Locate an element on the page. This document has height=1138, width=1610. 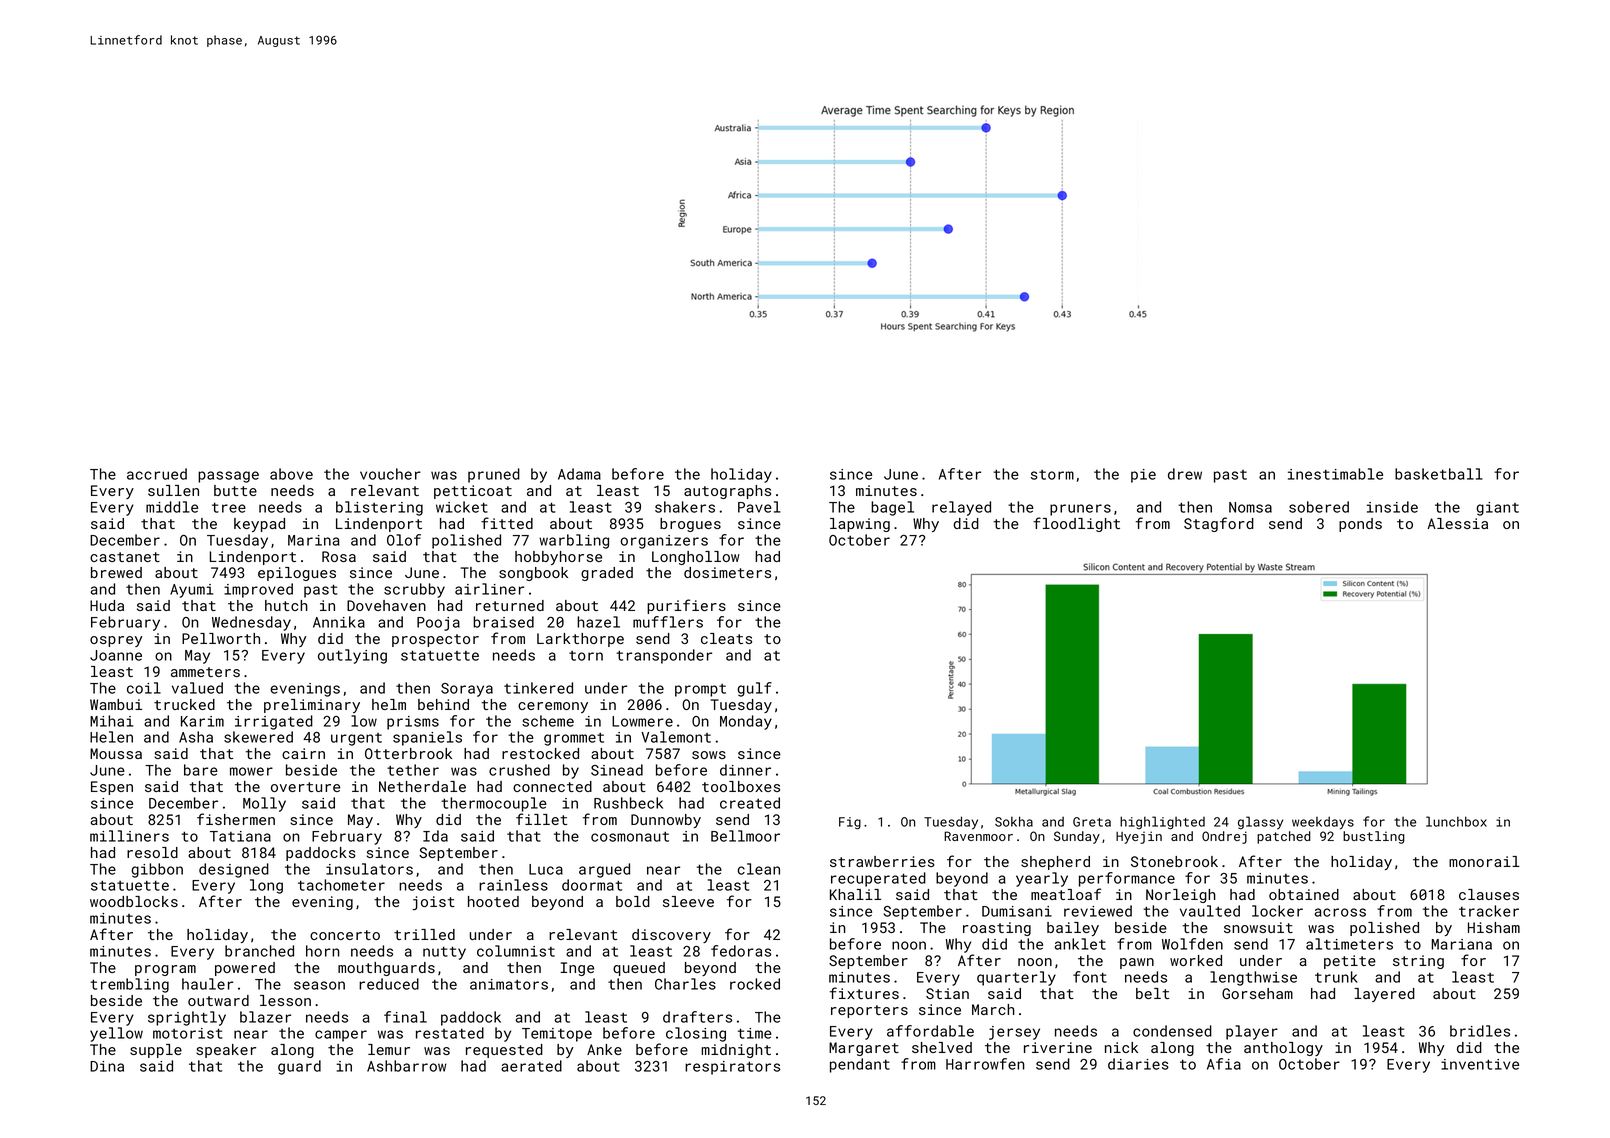
cleats is located at coordinates (726, 638).
